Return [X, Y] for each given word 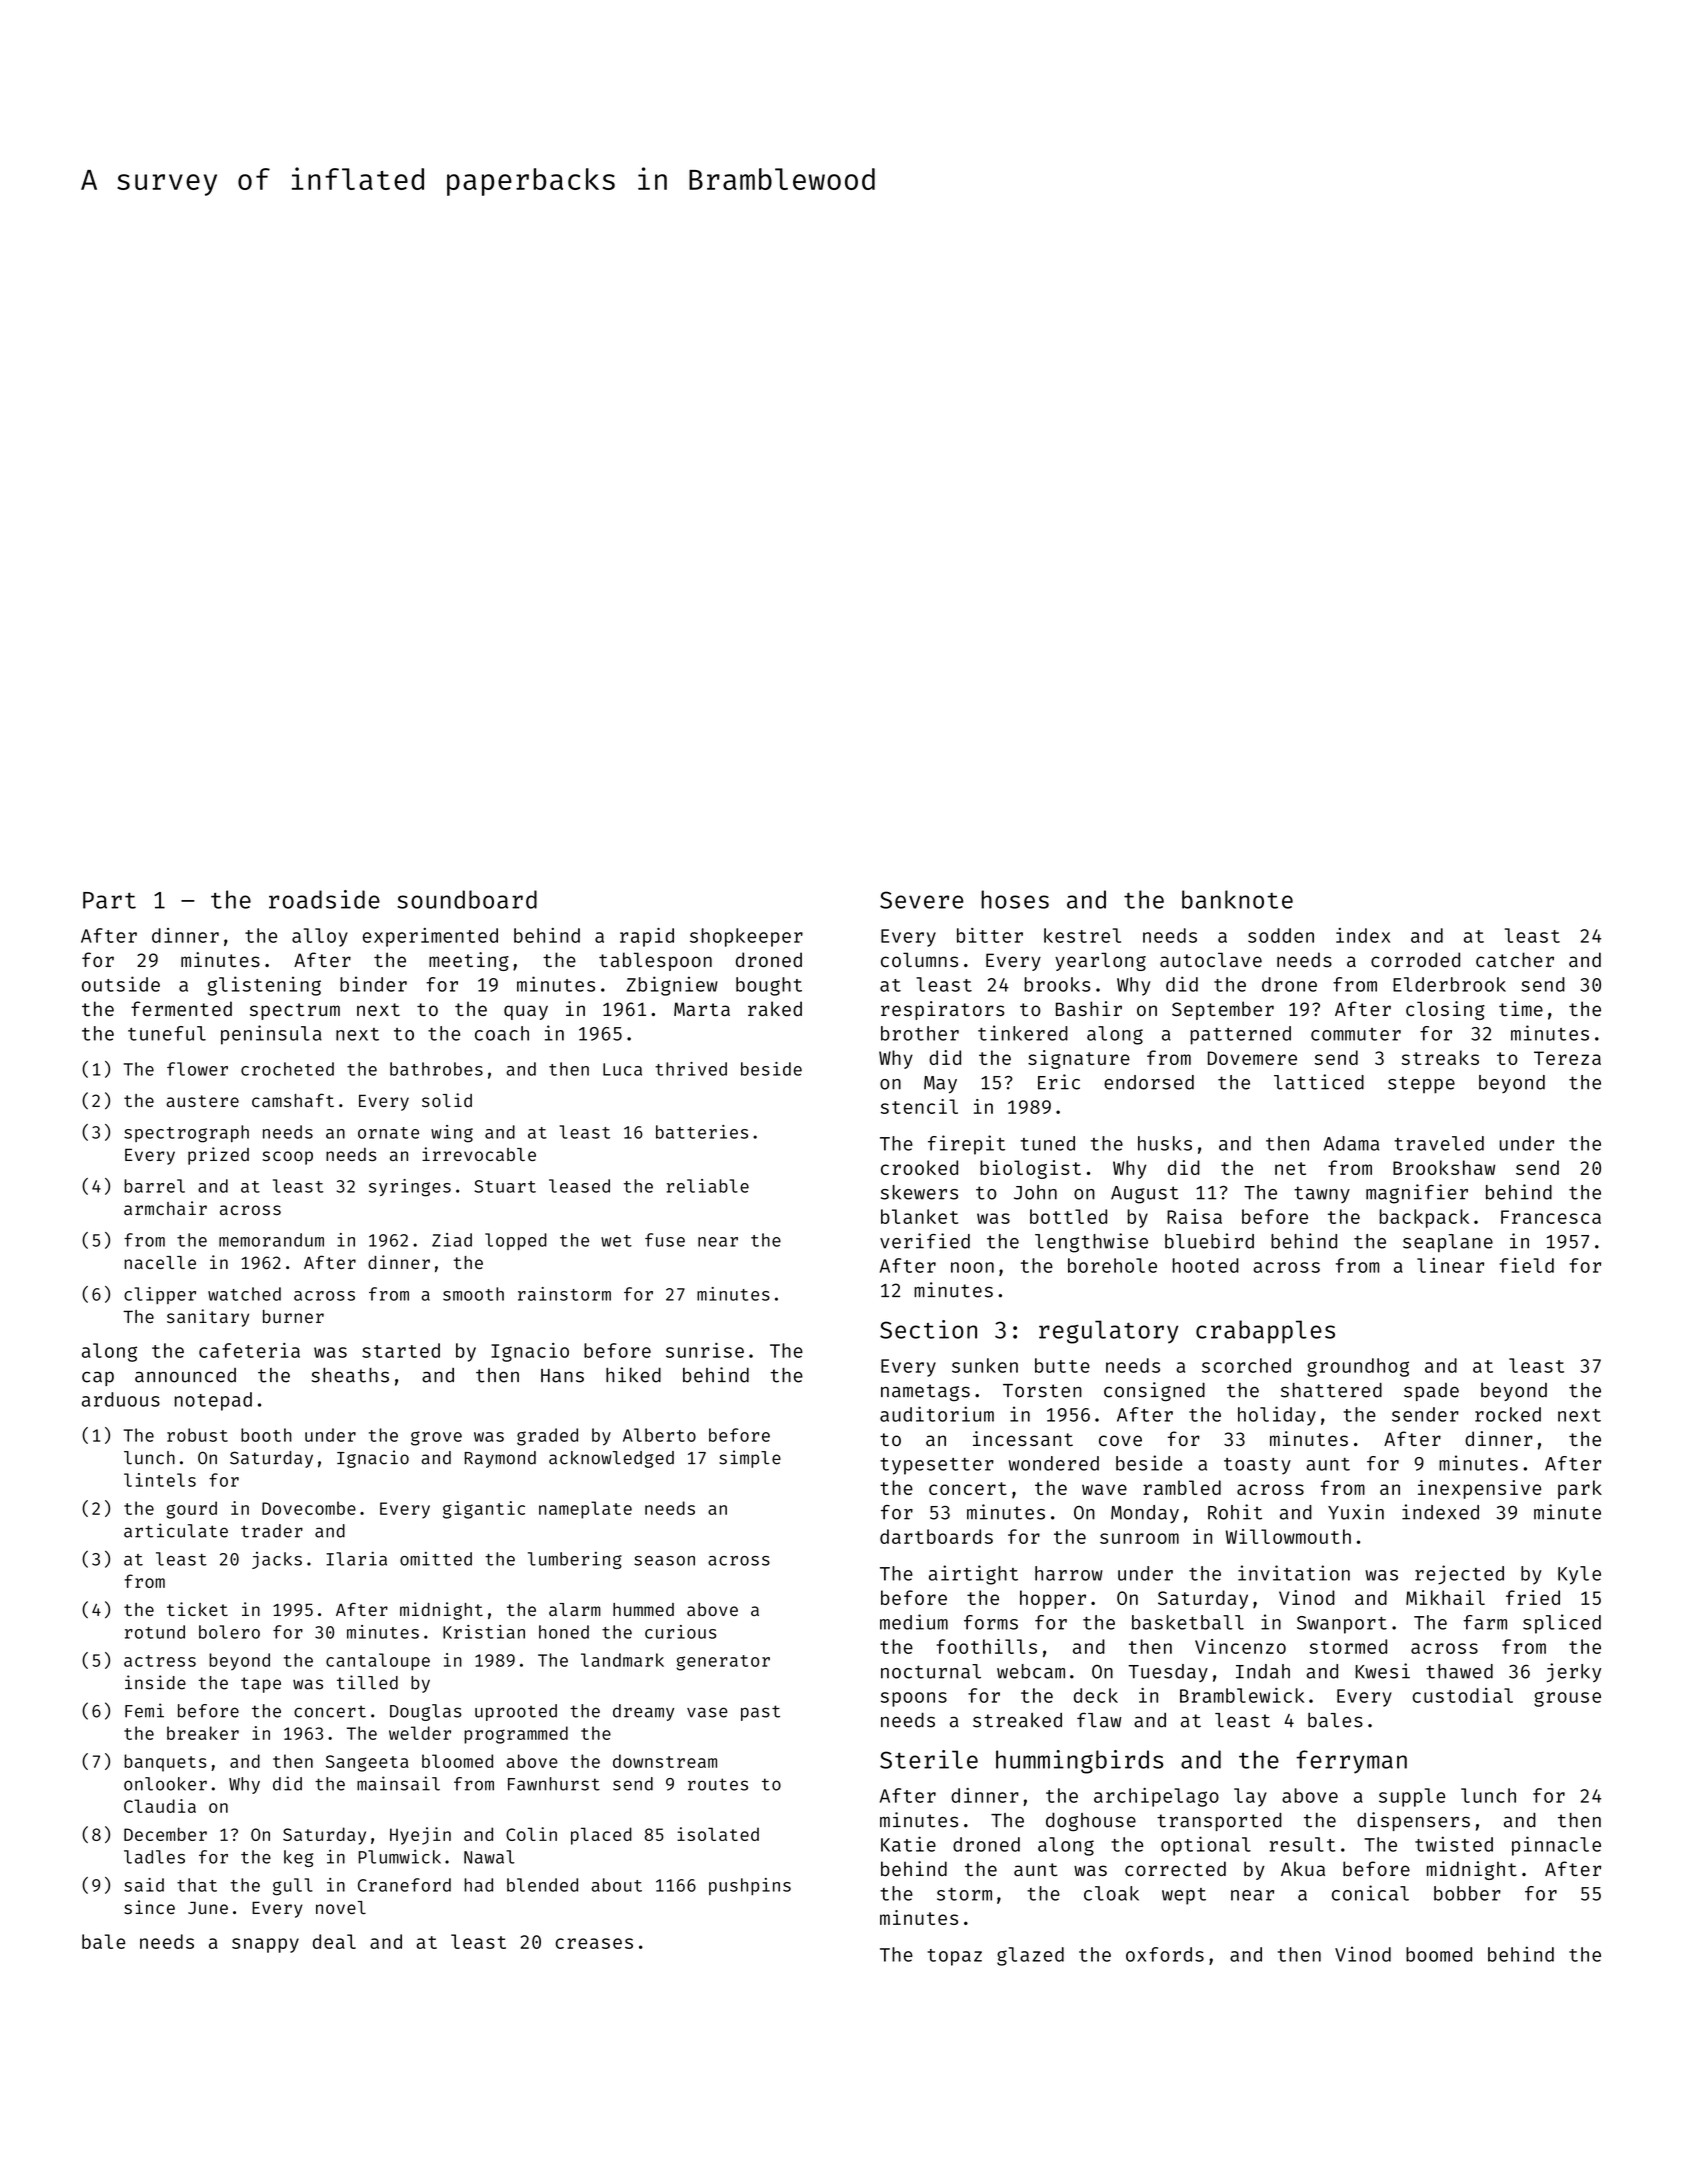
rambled [1182, 1487]
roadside [324, 899]
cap [98, 1378]
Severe [922, 900]
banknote [1237, 899]
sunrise [705, 1350]
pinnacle [1556, 1846]
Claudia [160, 1806]
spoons [914, 1699]
